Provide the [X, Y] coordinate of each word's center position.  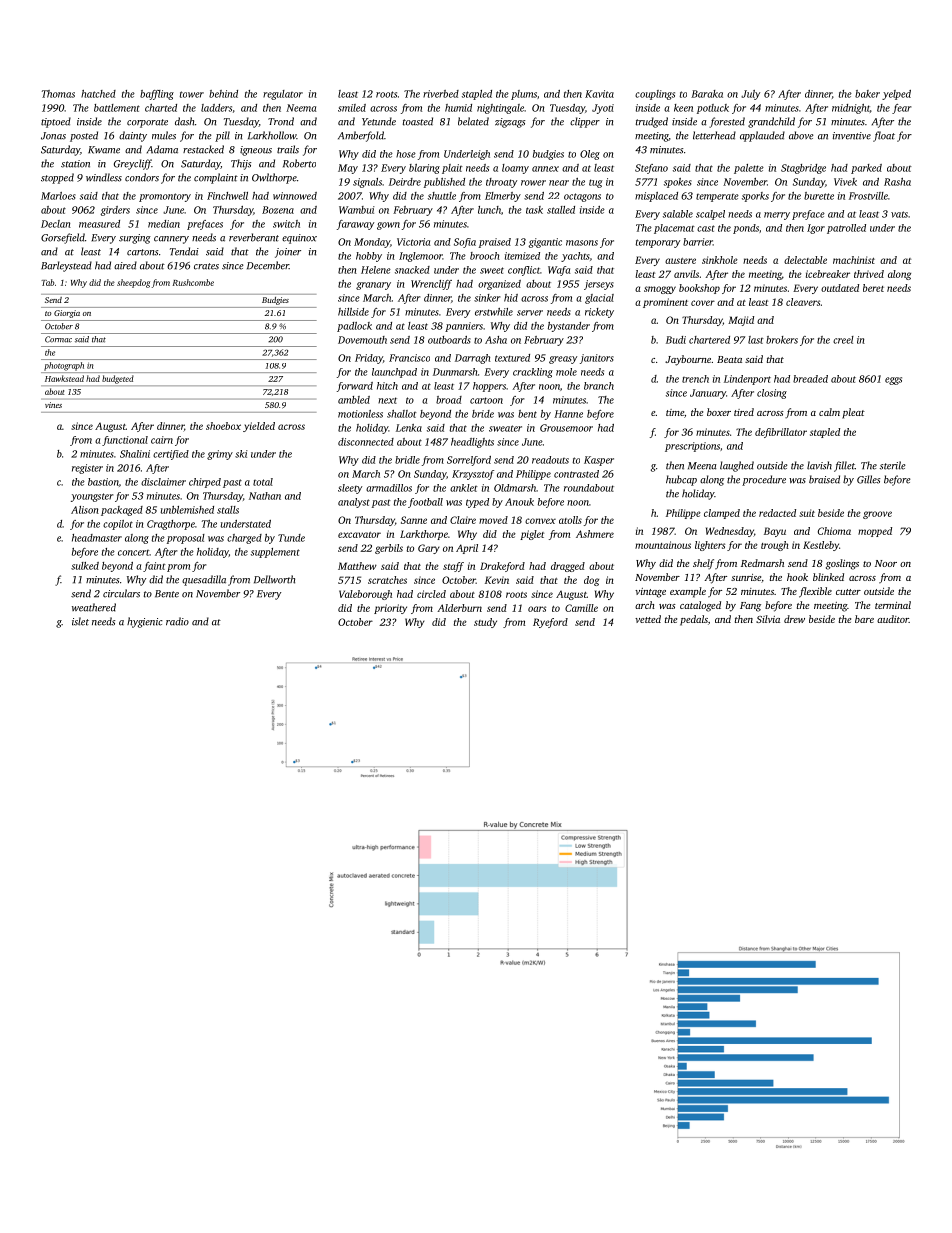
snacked [412, 270]
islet [80, 621]
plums [524, 95]
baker [867, 94]
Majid [741, 321]
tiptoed [56, 122]
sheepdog [133, 283]
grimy [220, 455]
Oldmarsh [515, 488]
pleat [853, 413]
